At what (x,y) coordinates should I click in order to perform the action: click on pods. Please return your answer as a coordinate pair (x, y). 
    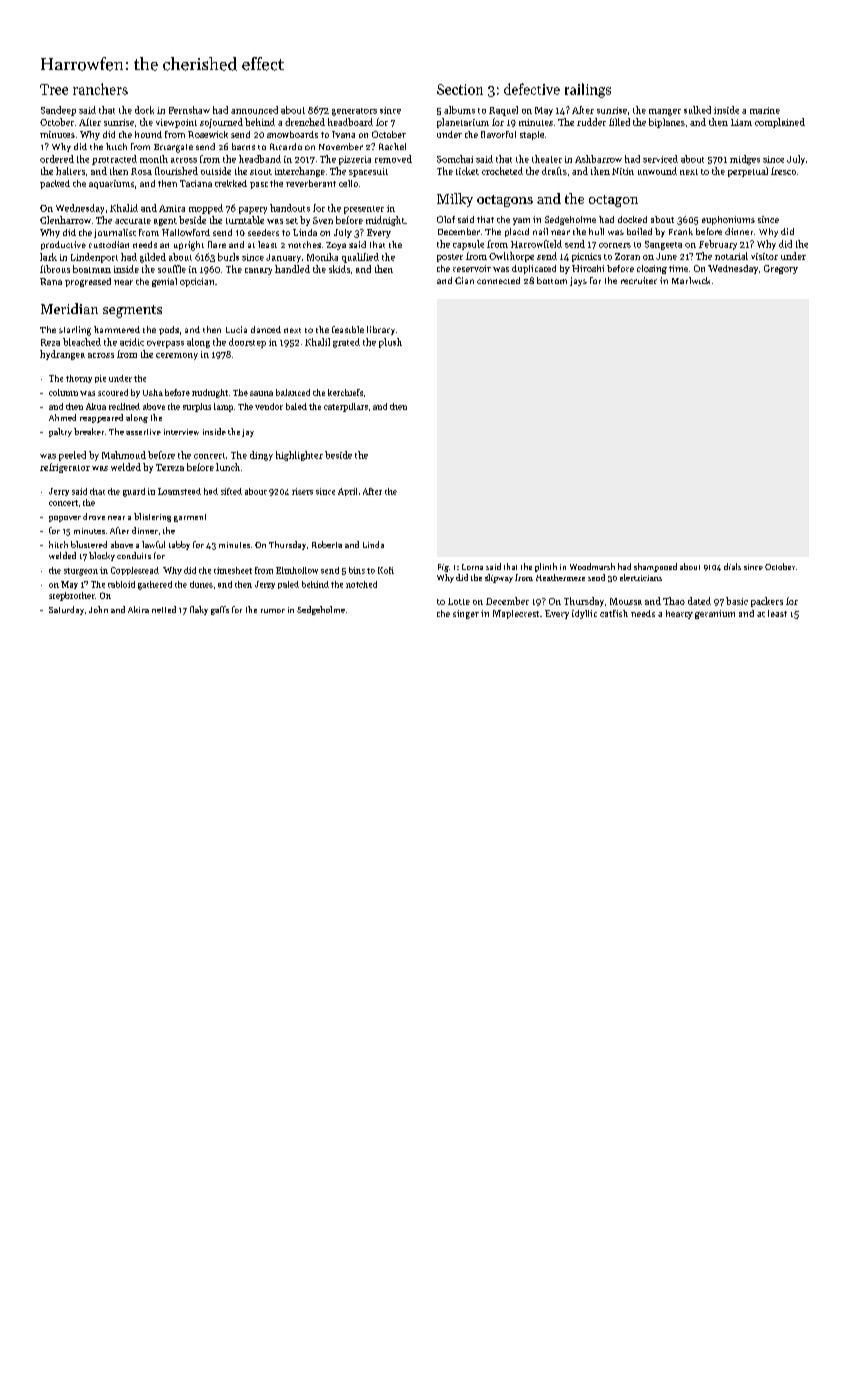
    Looking at the image, I should click on (169, 330).
